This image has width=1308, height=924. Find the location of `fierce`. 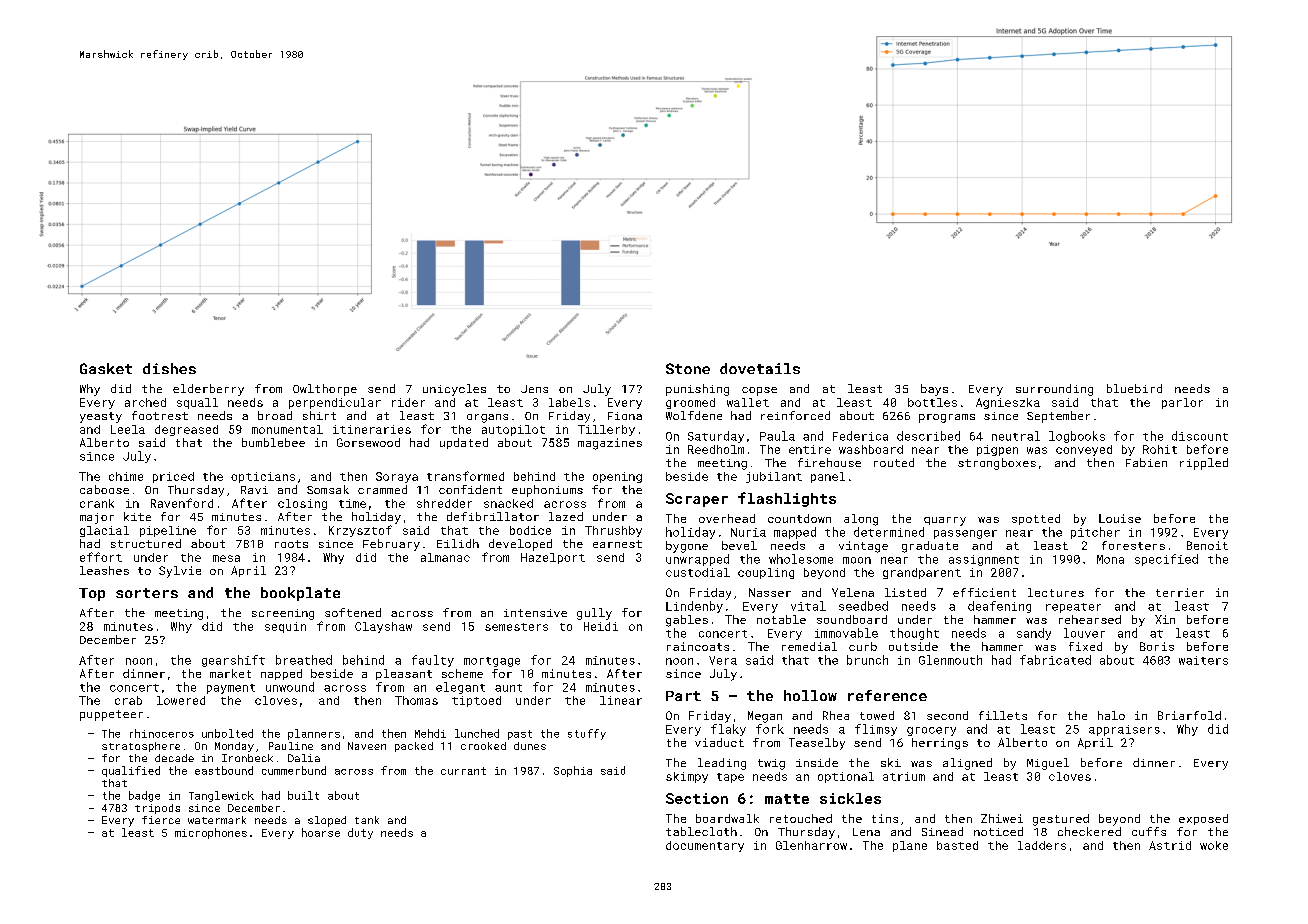

fierce is located at coordinates (161, 820).
